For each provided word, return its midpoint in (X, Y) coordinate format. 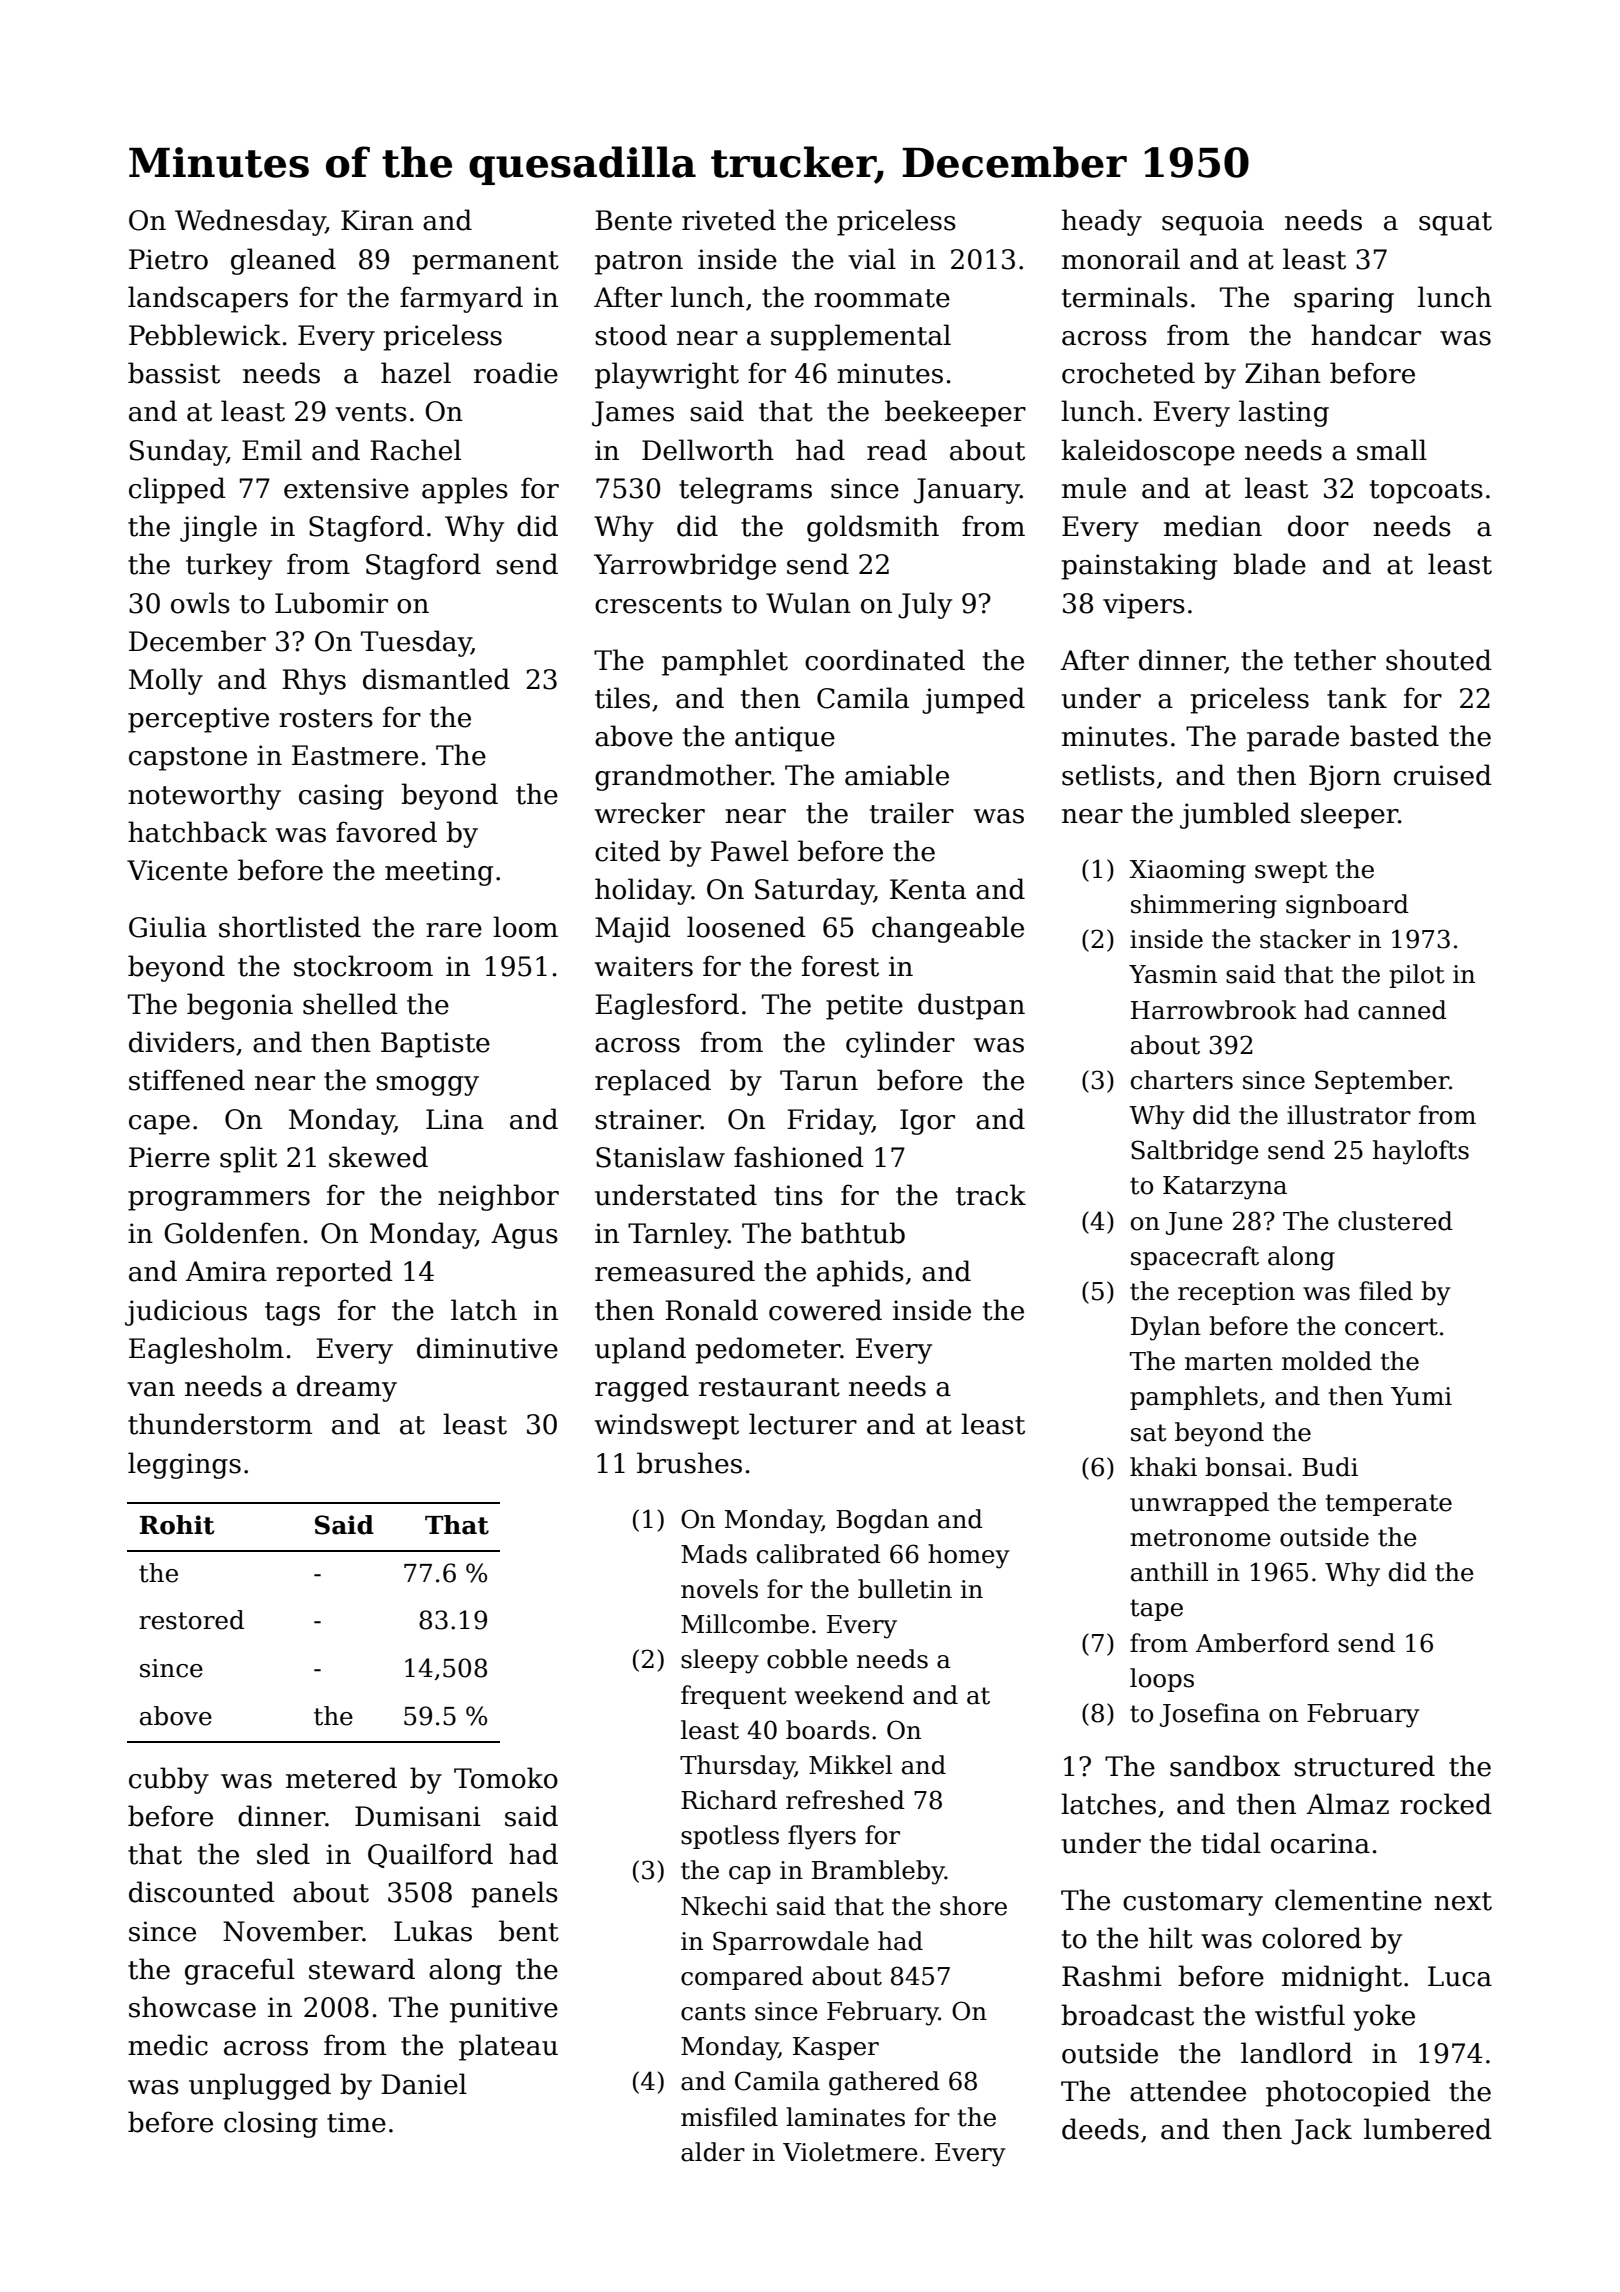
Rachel (415, 450)
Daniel (424, 2084)
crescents (658, 604)
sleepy (720, 1661)
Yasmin (1173, 974)
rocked (1446, 1804)
